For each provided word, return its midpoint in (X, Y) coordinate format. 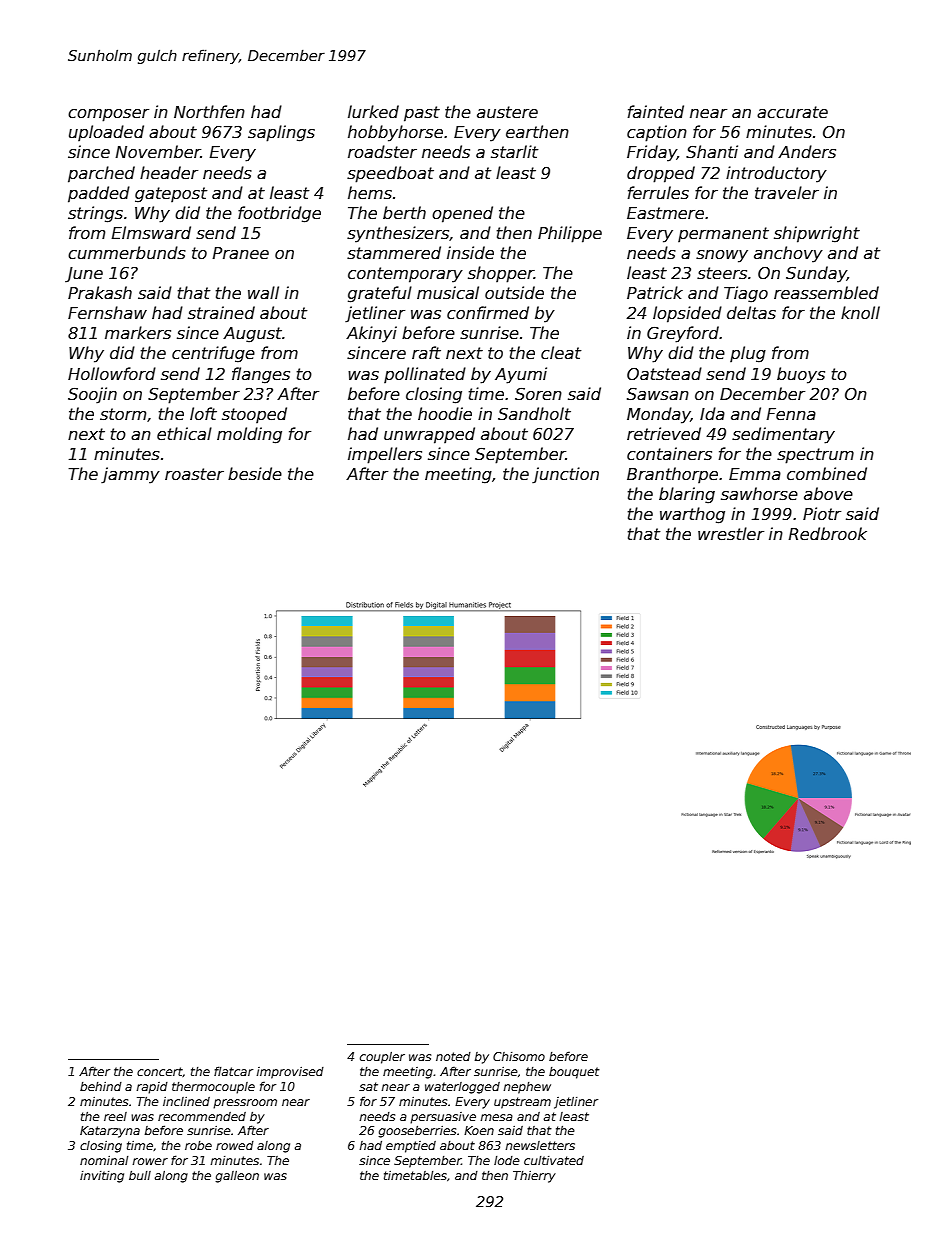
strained (221, 313)
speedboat (390, 174)
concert (160, 1072)
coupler (382, 1058)
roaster (194, 474)
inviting (102, 1177)
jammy (130, 475)
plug (748, 354)
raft (426, 352)
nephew (527, 1088)
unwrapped (429, 435)
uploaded (106, 133)
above (828, 494)
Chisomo (519, 1056)
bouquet (574, 1073)
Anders (807, 152)
